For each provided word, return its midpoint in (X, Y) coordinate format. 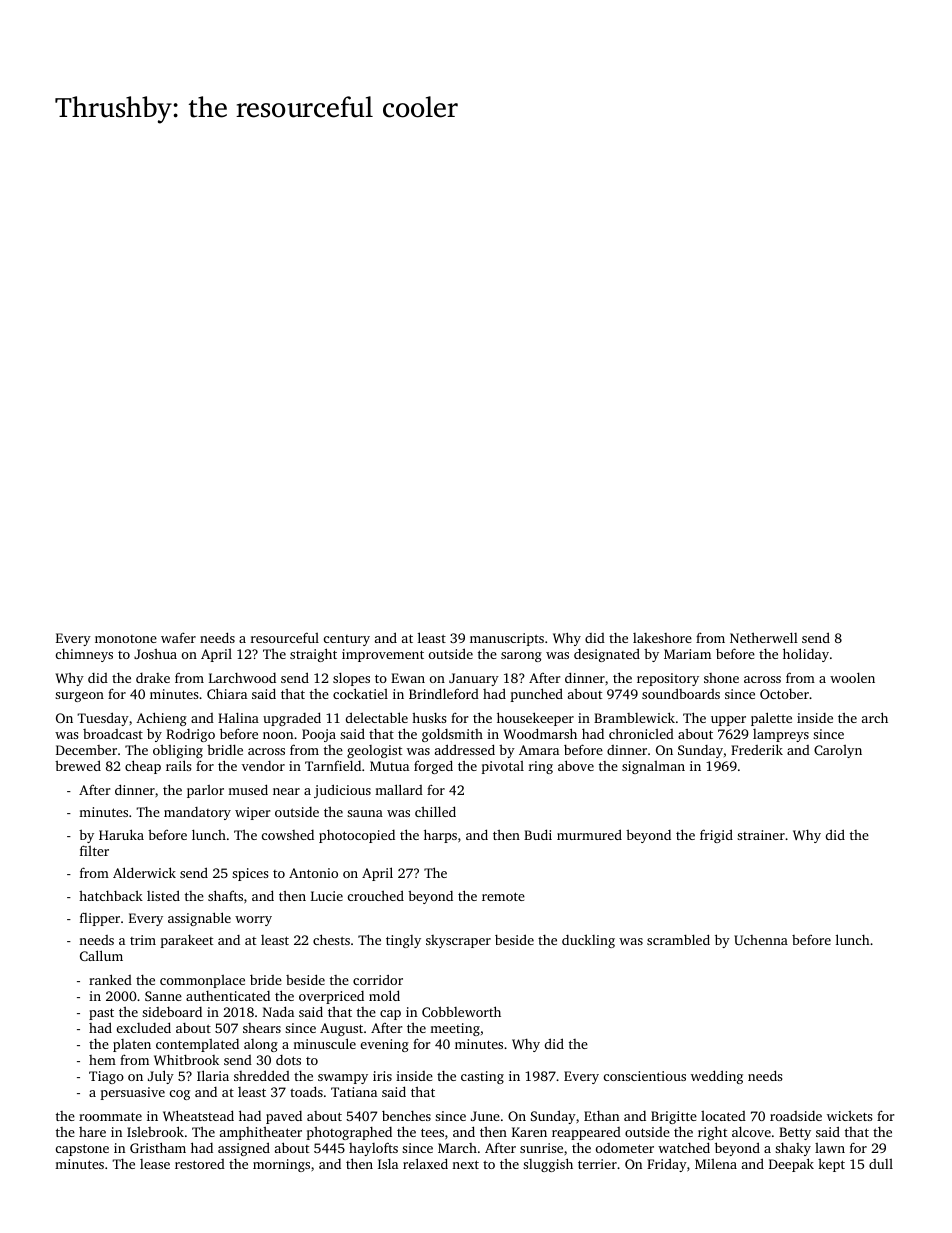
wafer (178, 637)
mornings (281, 1165)
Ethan (601, 1116)
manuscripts (507, 639)
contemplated (197, 1045)
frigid (716, 836)
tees (432, 1132)
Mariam (687, 654)
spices (250, 874)
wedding (717, 1077)
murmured (589, 834)
